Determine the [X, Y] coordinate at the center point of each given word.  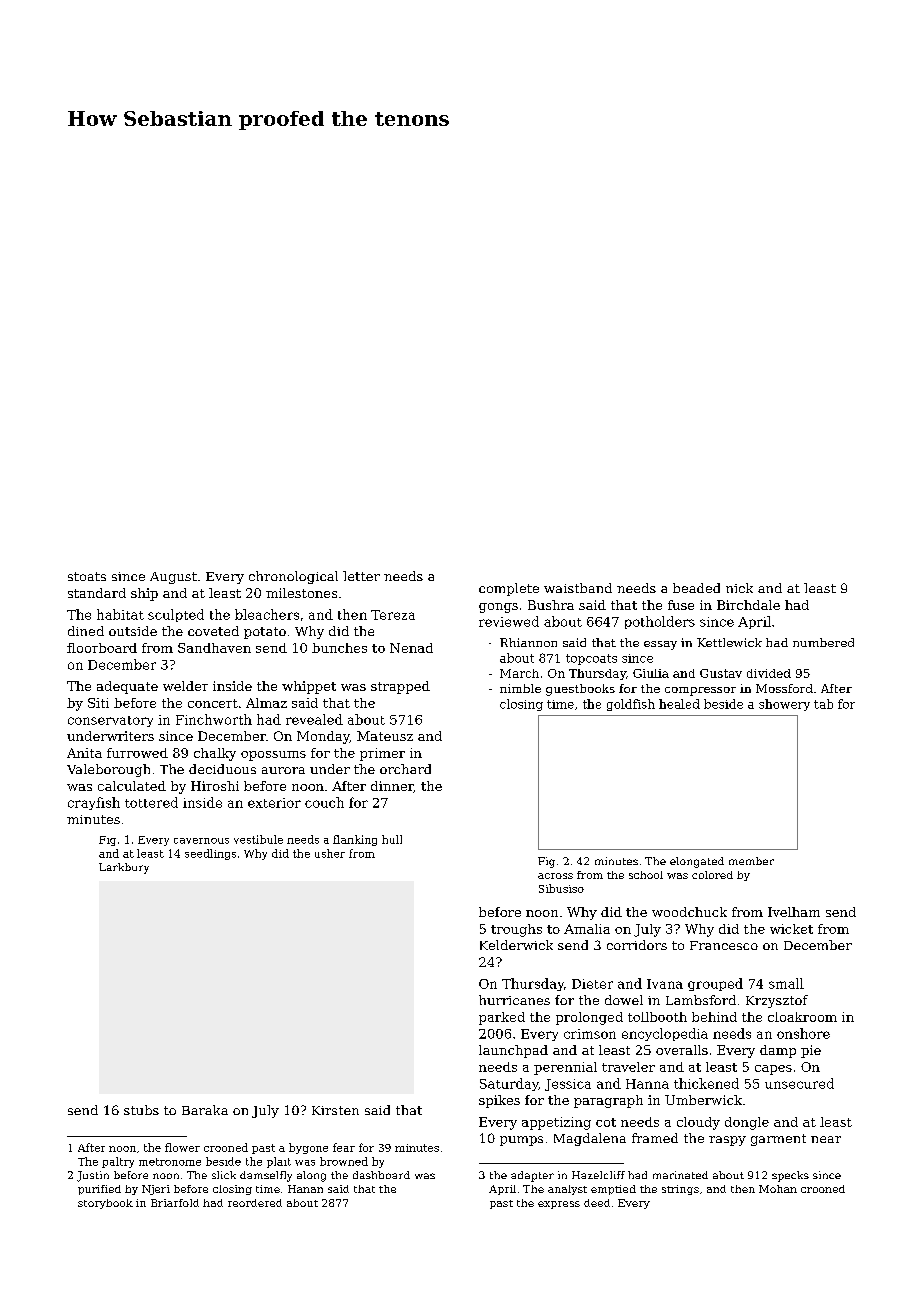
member [751, 861]
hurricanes [514, 1000]
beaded [696, 588]
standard [97, 593]
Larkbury [124, 868]
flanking [355, 840]
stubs [141, 1110]
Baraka [205, 1110]
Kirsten [335, 1110]
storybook [105, 1204]
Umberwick [703, 1100]
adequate [127, 687]
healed [679, 704]
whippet [309, 687]
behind [714, 1017]
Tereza [393, 615]
